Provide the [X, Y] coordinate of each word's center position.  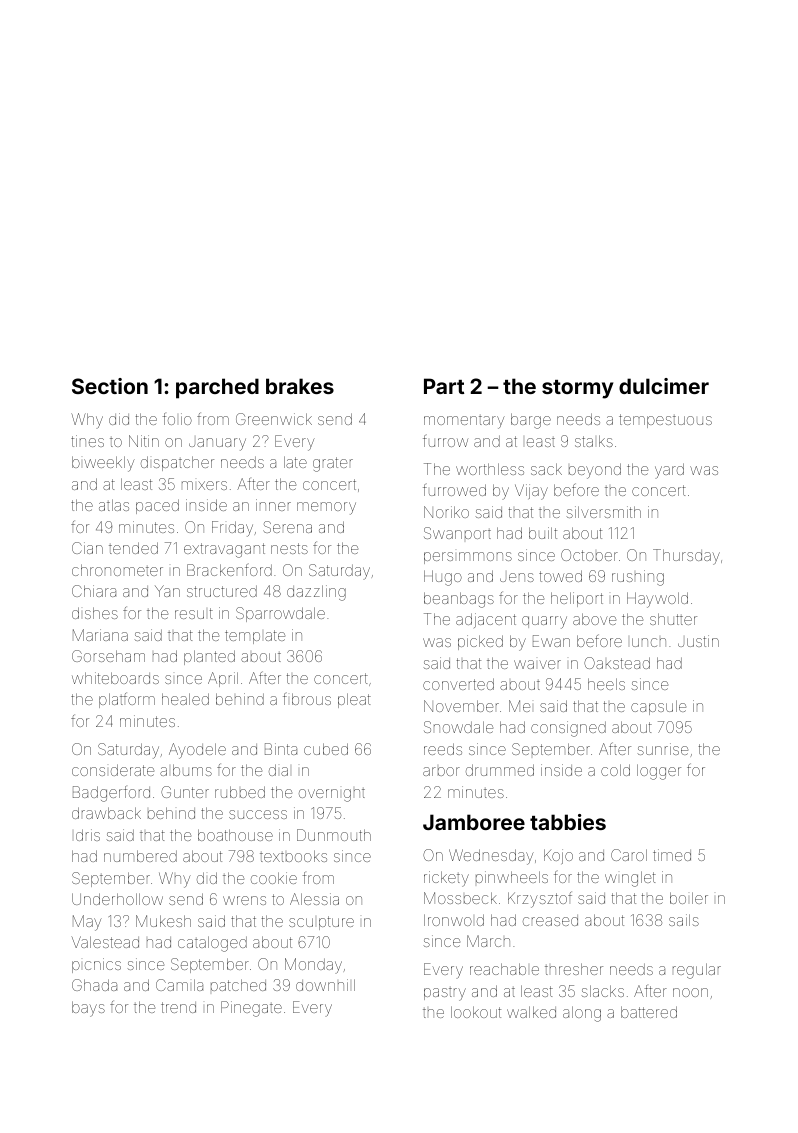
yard [669, 471]
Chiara [94, 591]
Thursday [686, 557]
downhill [325, 985]
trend [178, 1007]
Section [110, 386]
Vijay [531, 492]
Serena [287, 527]
